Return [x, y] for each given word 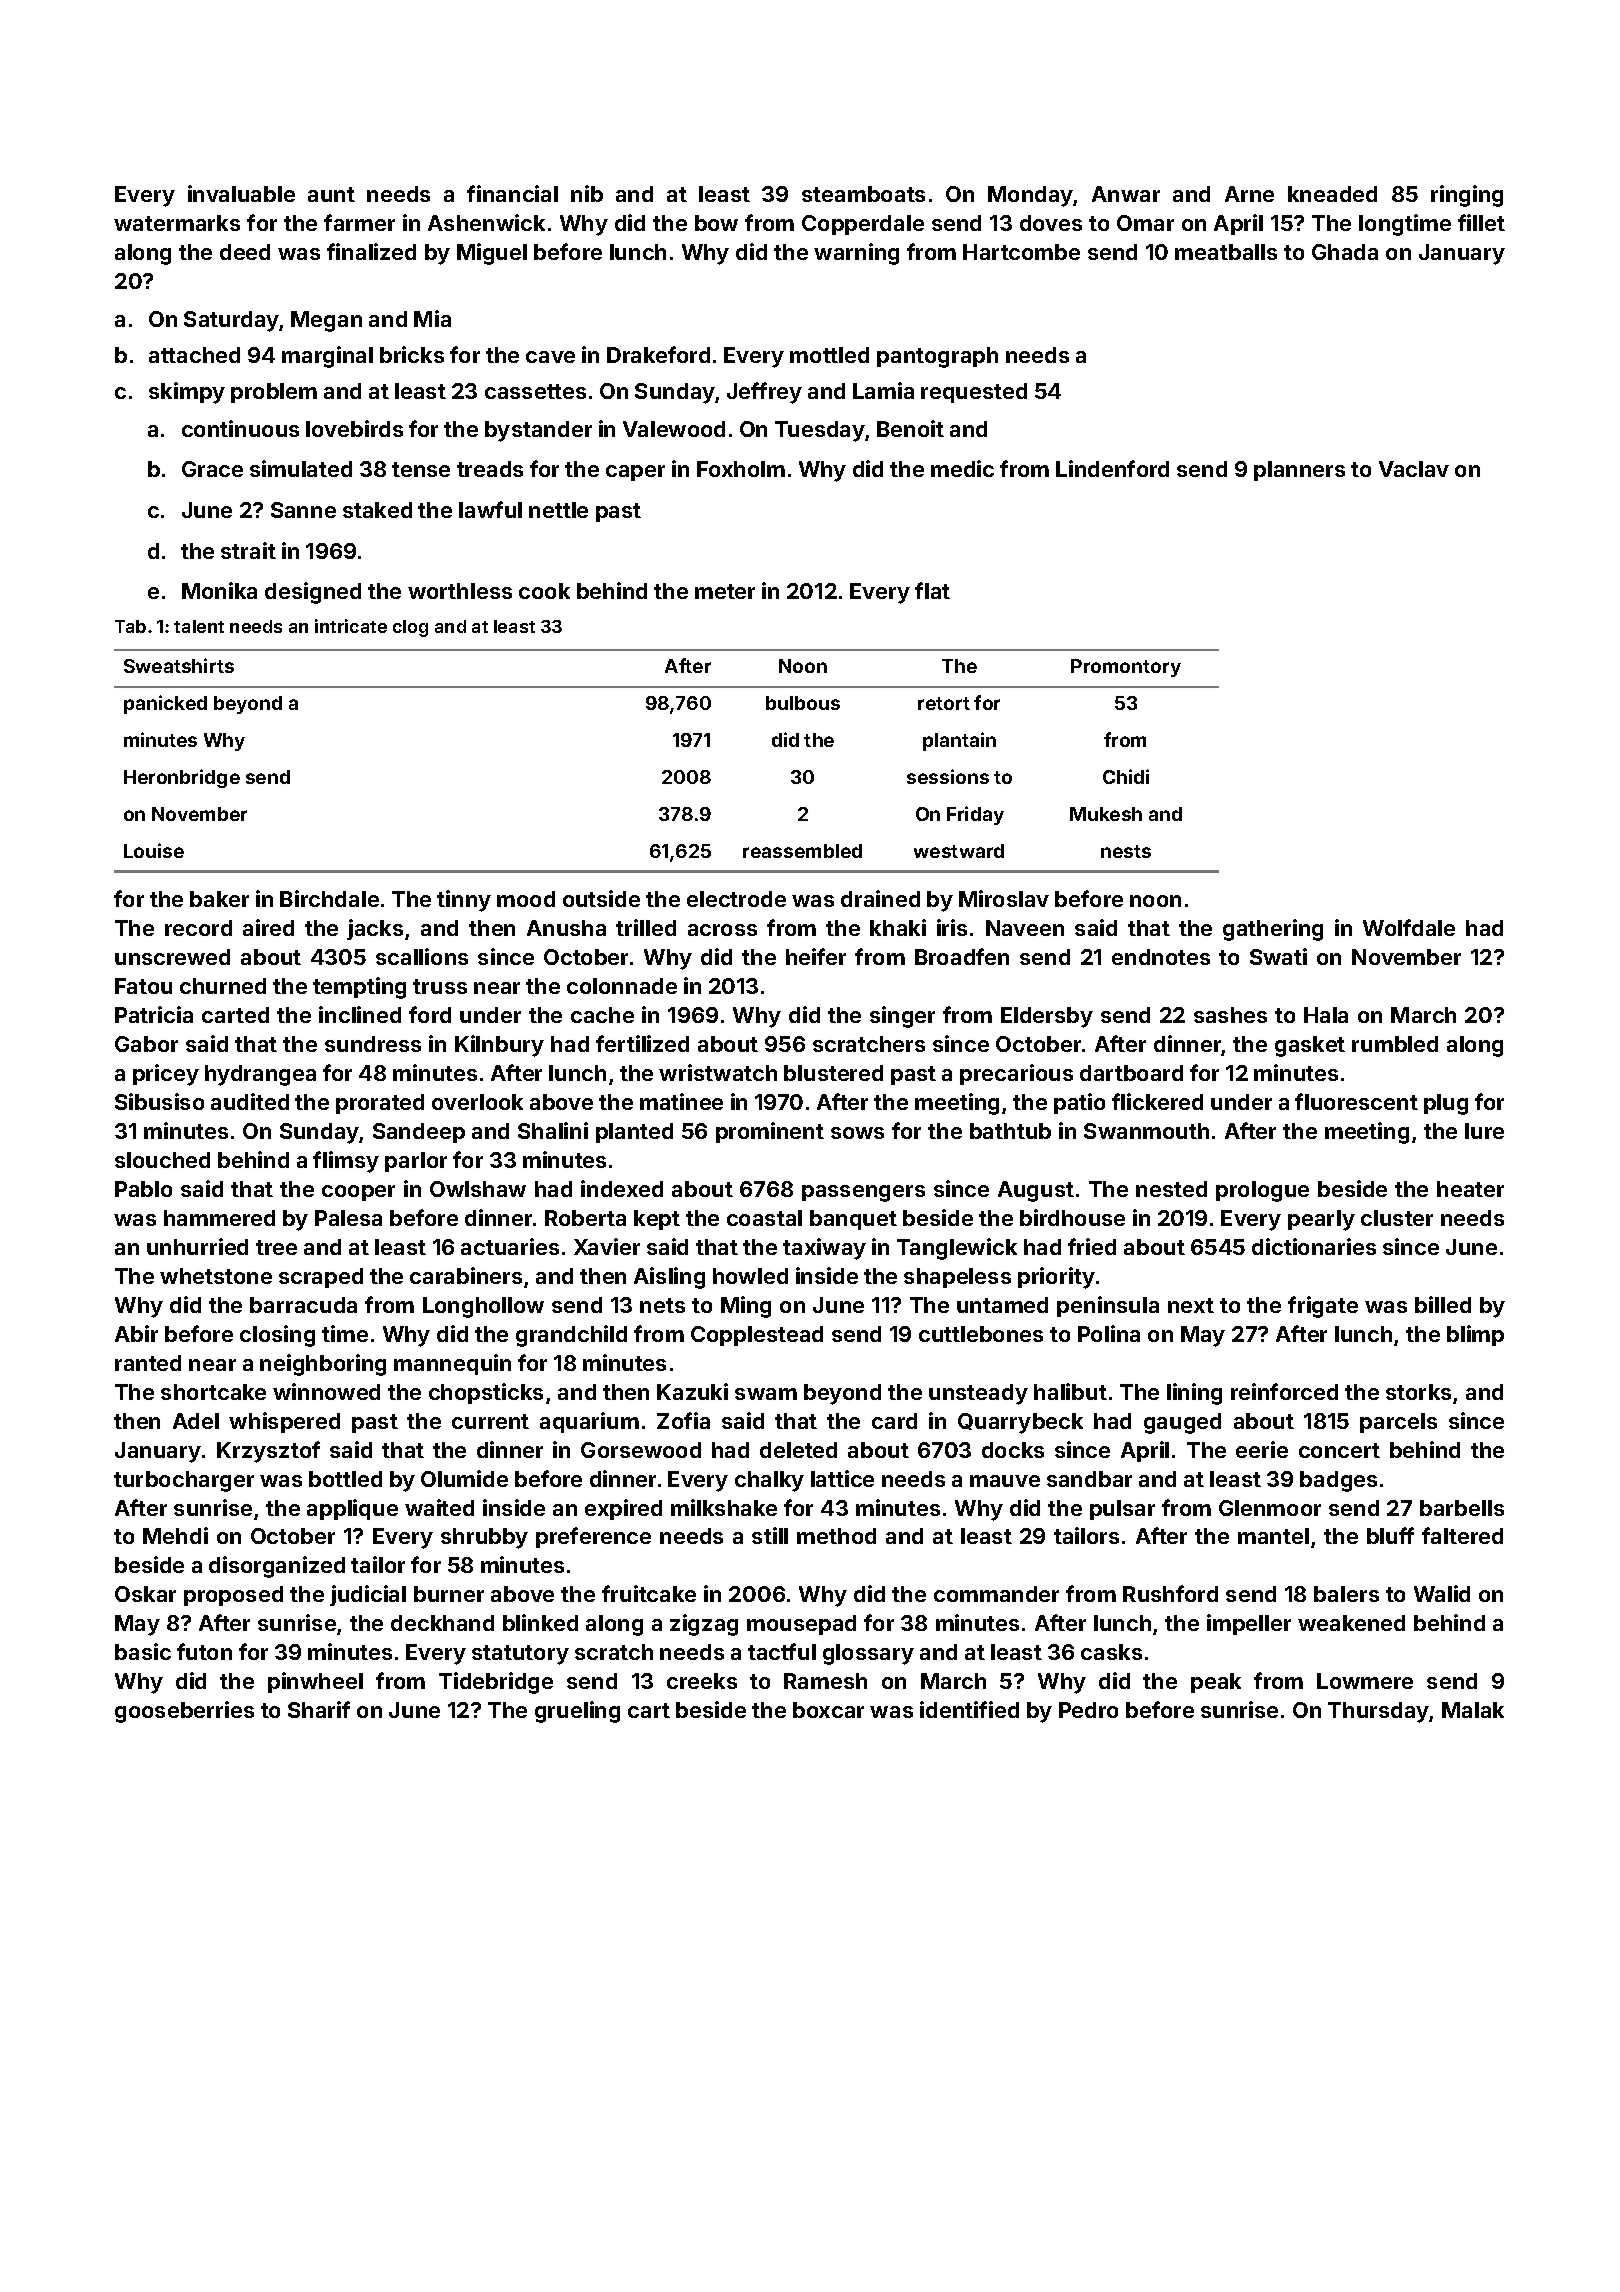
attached [194, 355]
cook [544, 591]
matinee [681, 1101]
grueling [577, 1712]
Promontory [1126, 668]
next [1191, 1305]
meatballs [1226, 252]
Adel [196, 1421]
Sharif [319, 1709]
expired [623, 1509]
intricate [351, 626]
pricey [166, 1075]
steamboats [863, 194]
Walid [1442, 1593]
